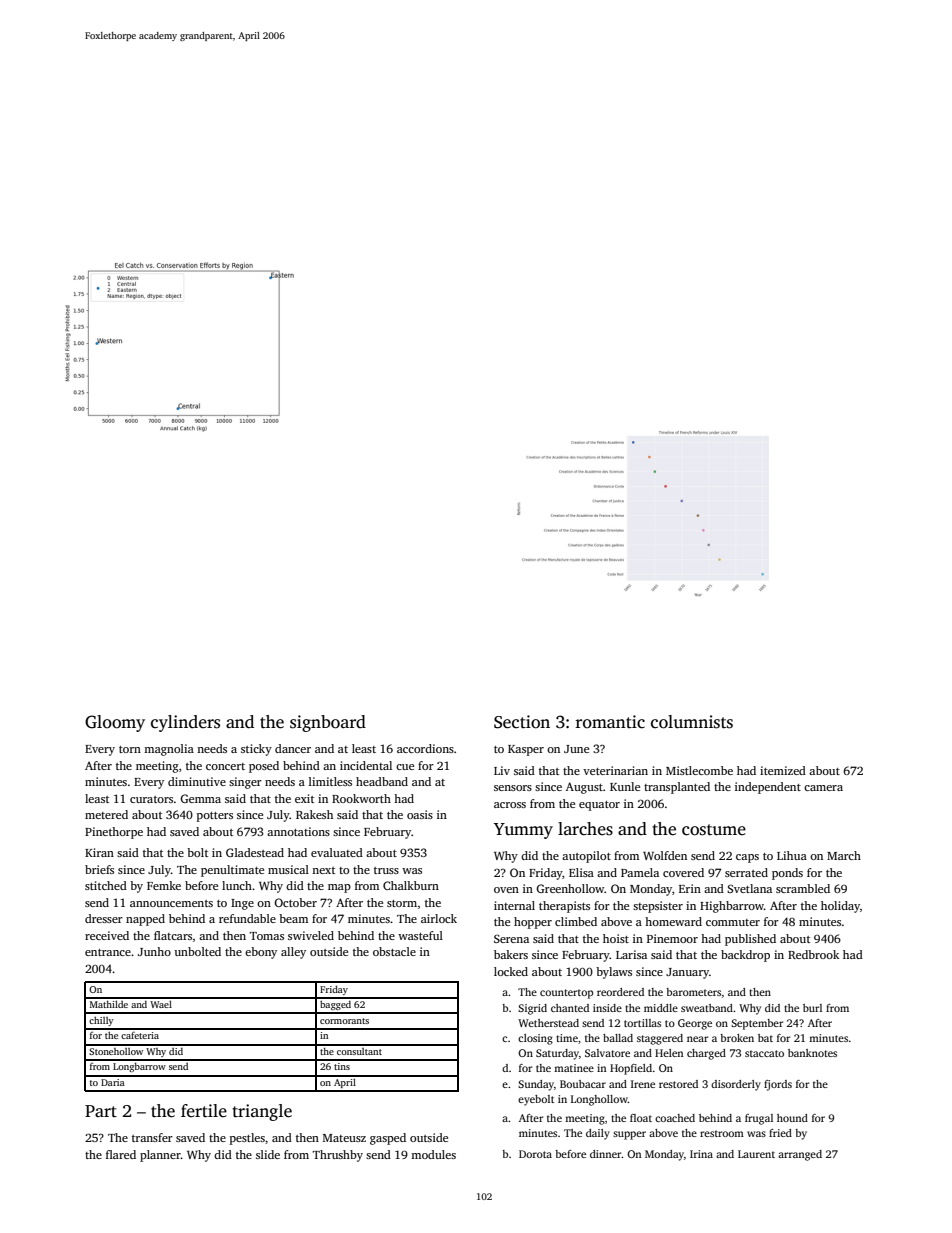  I want to click on Section, so click(522, 722).
